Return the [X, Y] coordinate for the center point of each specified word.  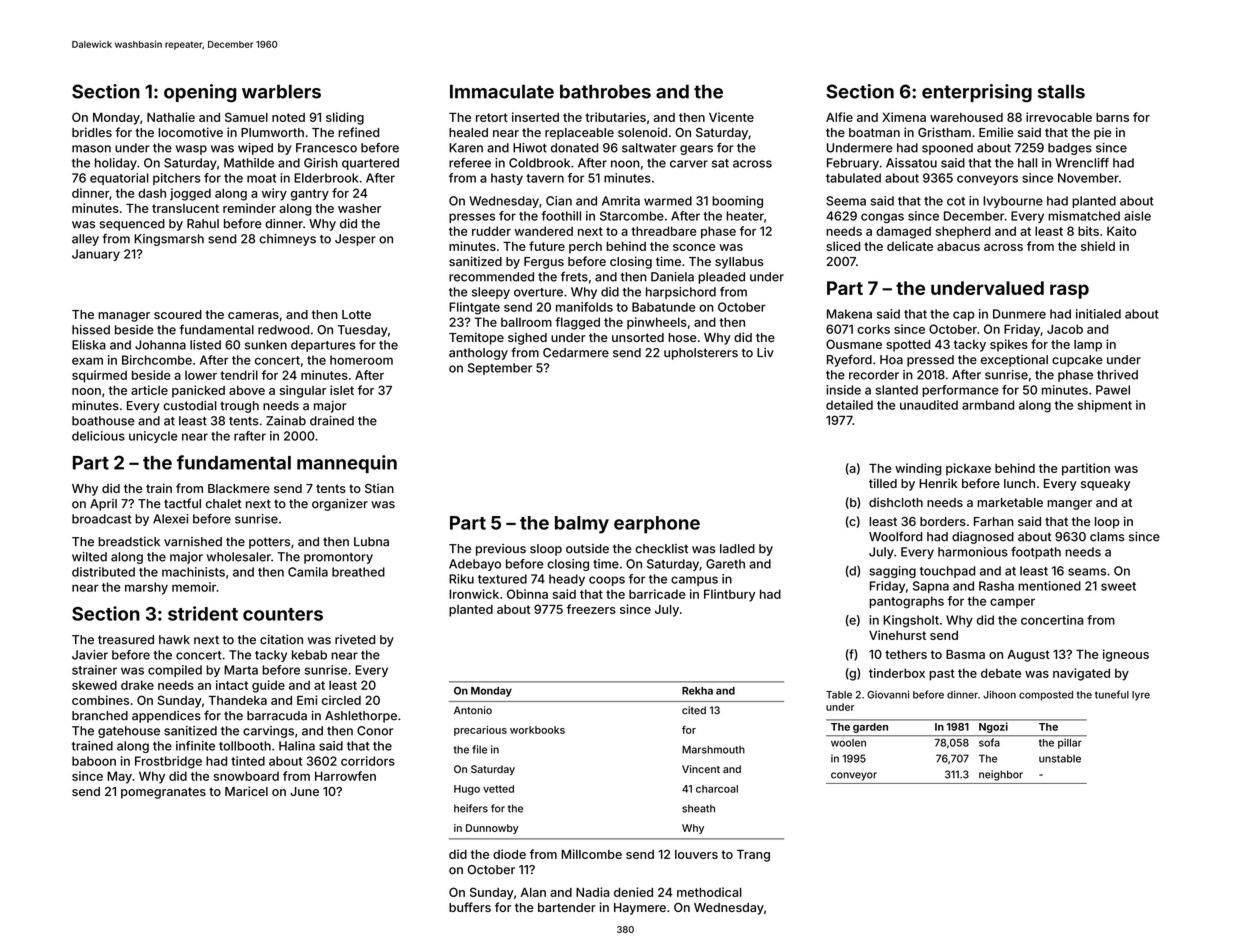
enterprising [977, 93]
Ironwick [474, 594]
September [500, 369]
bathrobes [605, 91]
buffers [470, 907]
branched [100, 716]
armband [988, 405]
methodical [709, 892]
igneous [1126, 655]
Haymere [640, 909]
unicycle [153, 437]
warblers [281, 91]
